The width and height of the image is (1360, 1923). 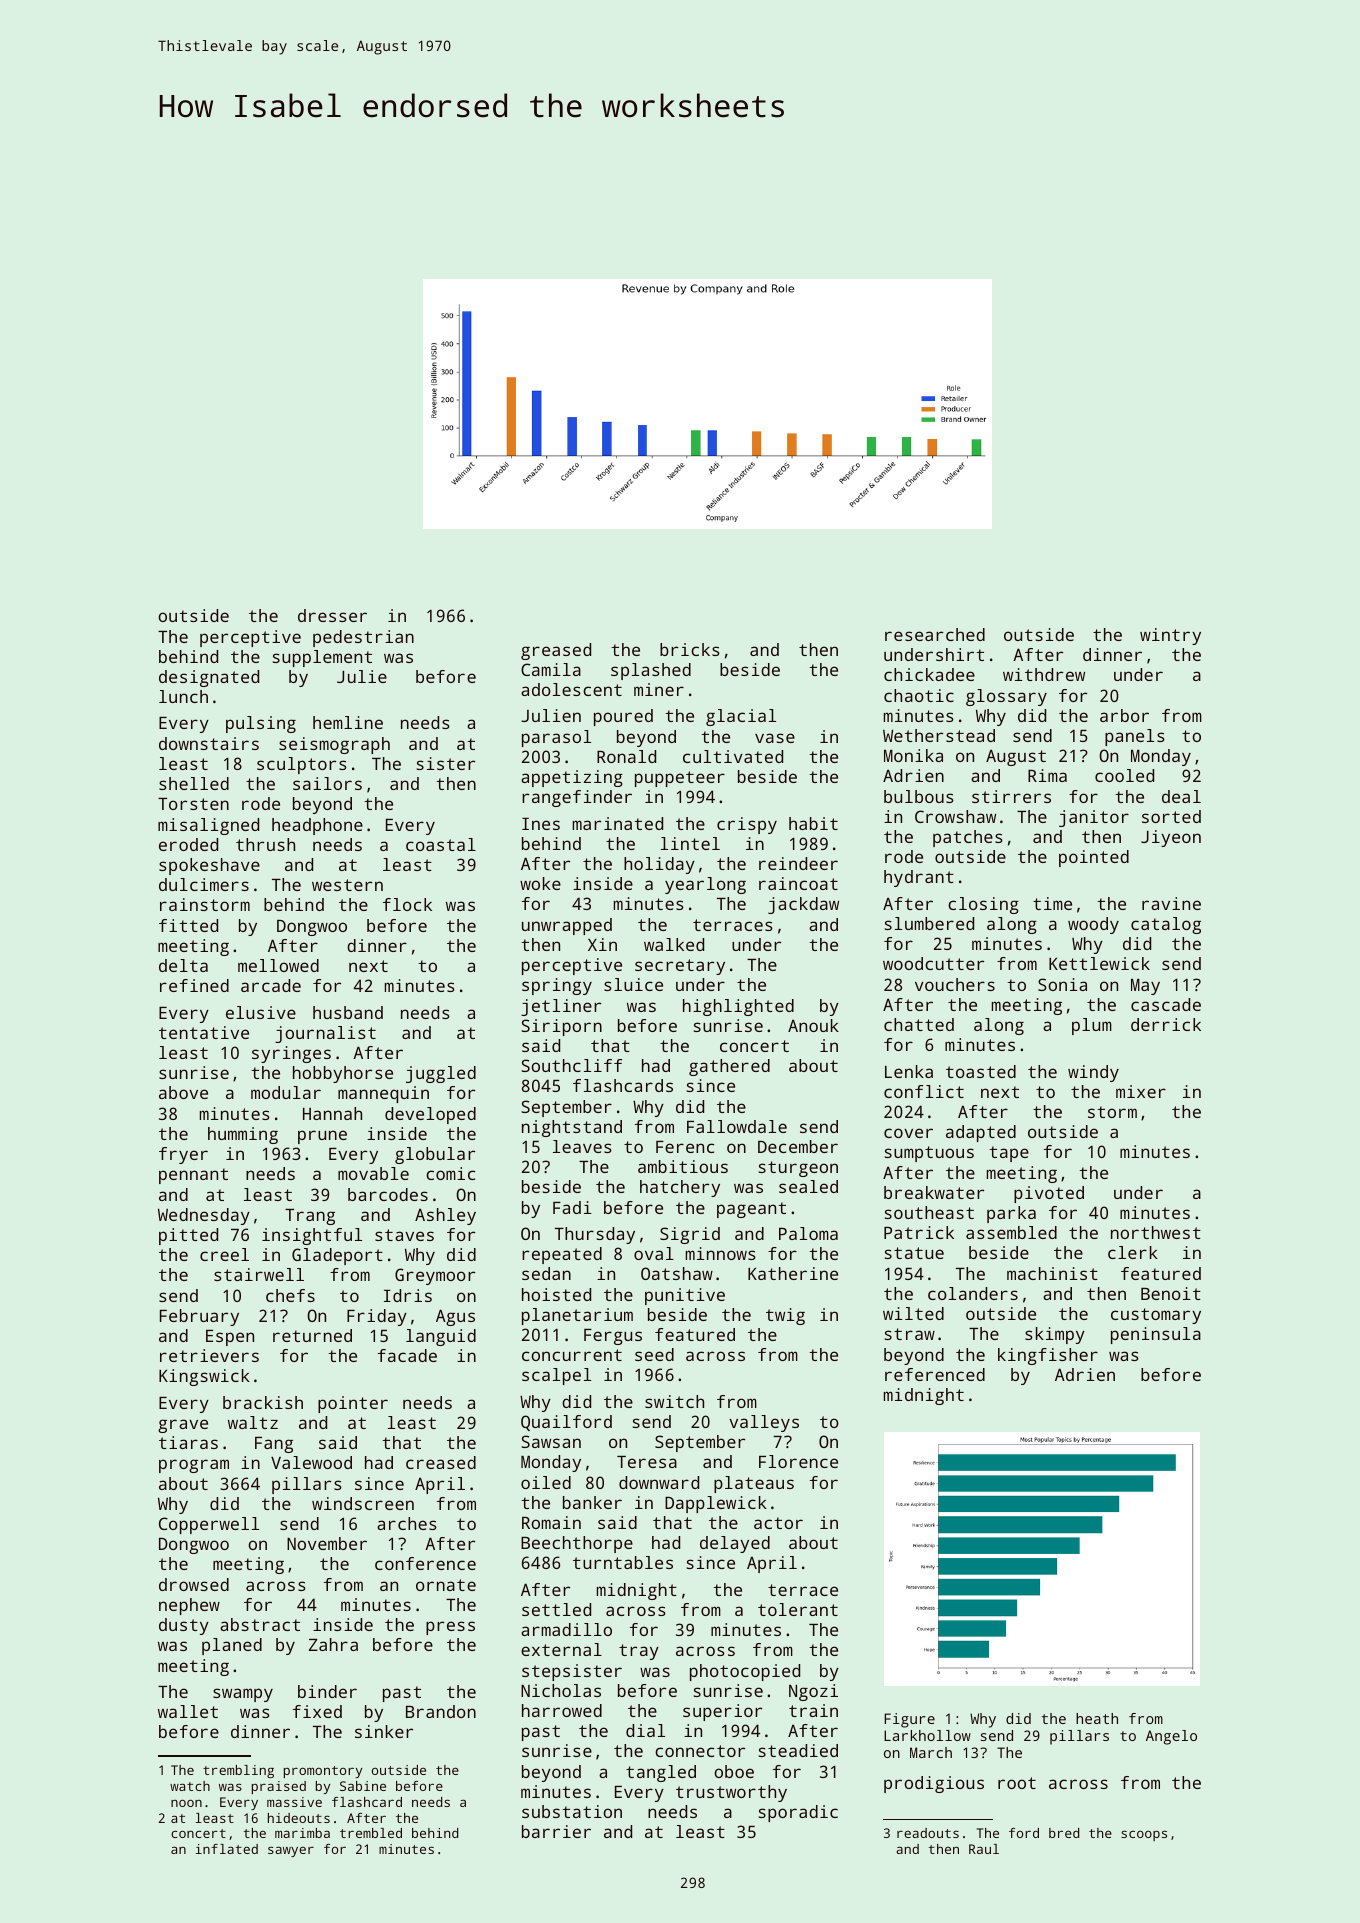 I want to click on walked, so click(x=674, y=944).
